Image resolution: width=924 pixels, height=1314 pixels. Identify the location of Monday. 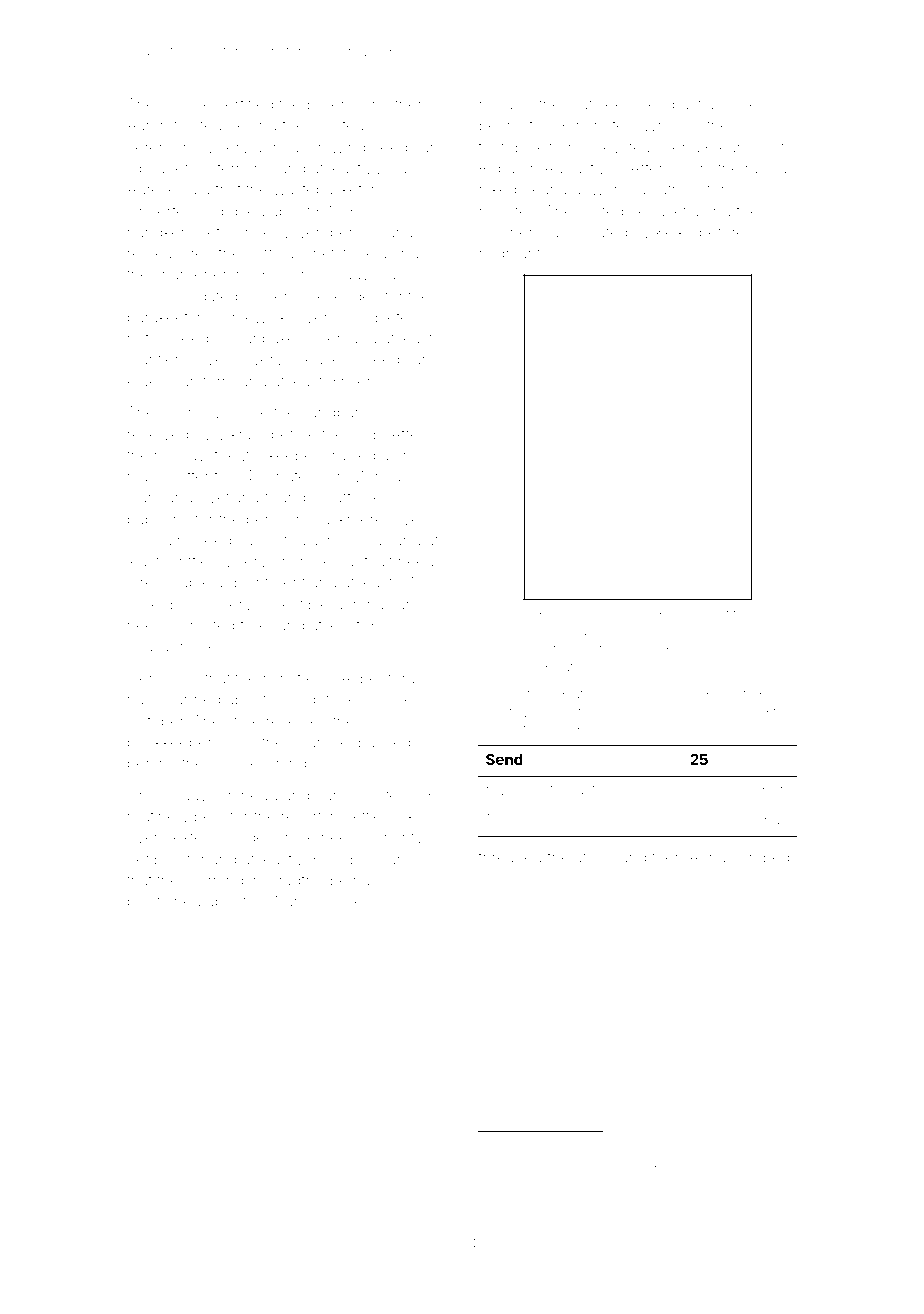
(380, 478).
